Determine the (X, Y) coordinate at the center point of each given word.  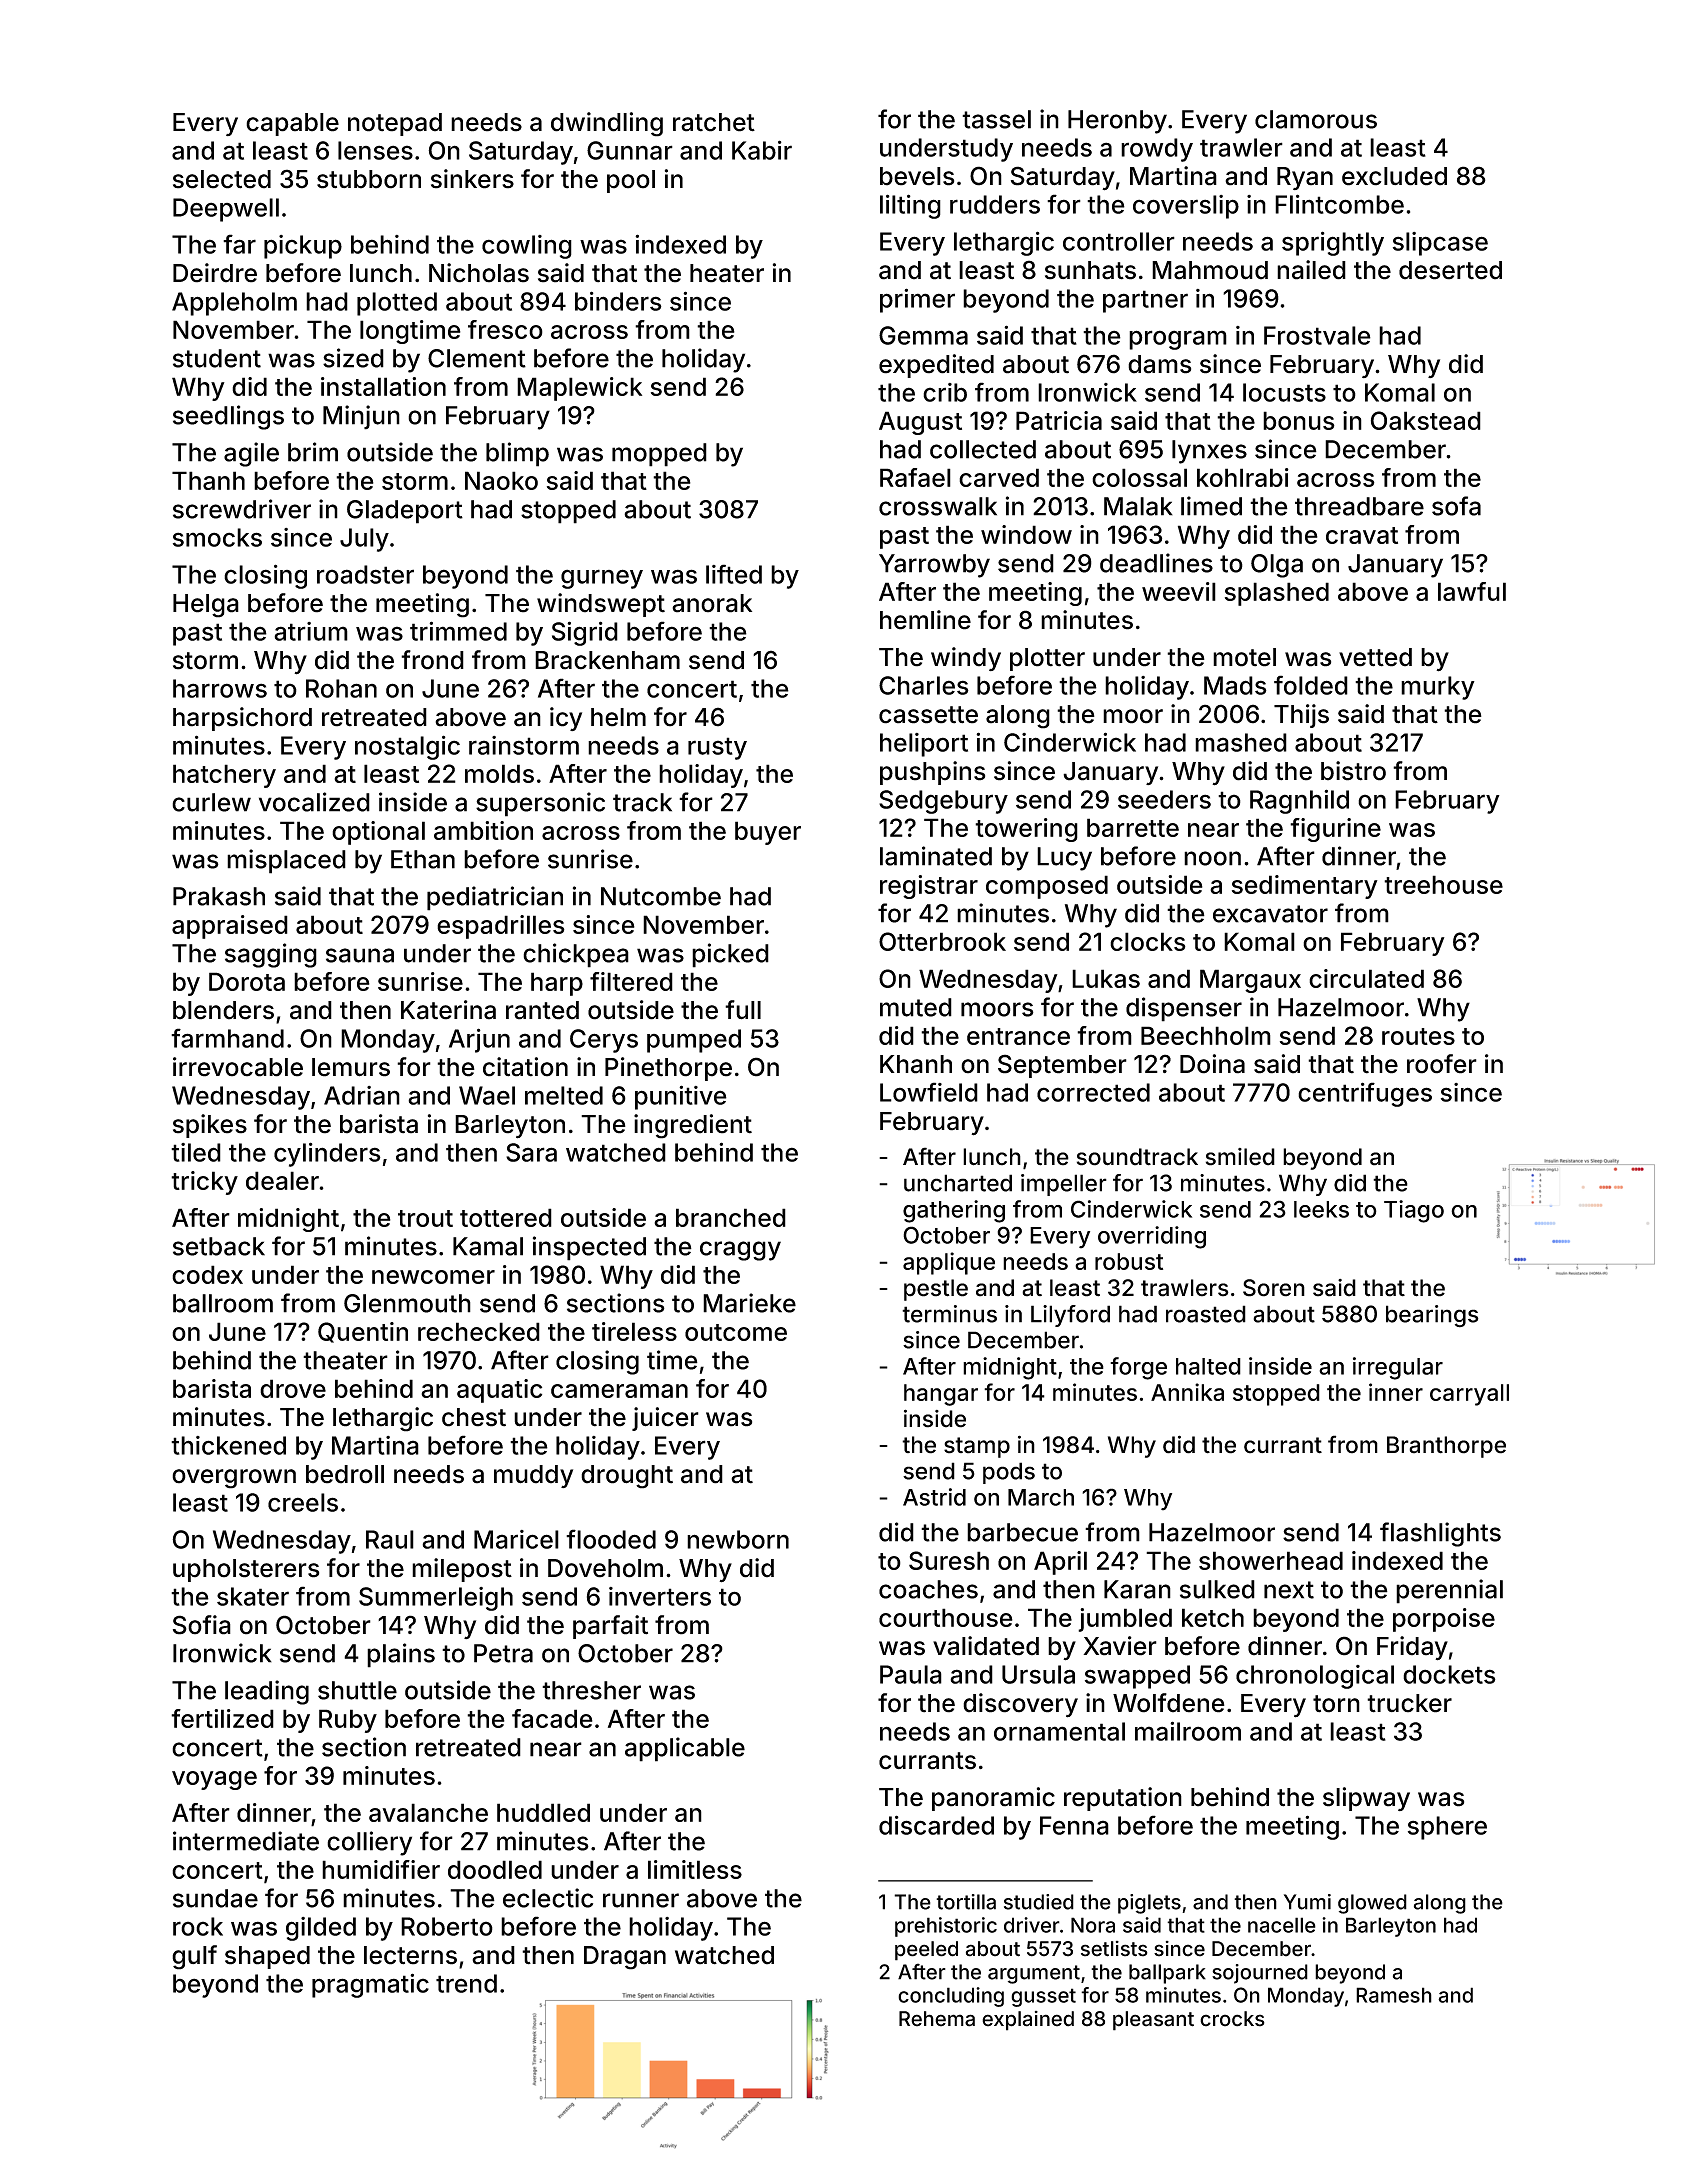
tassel (996, 119)
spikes (210, 1126)
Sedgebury (943, 802)
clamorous (1316, 119)
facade (552, 1718)
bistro (1353, 771)
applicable (685, 1749)
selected (222, 179)
